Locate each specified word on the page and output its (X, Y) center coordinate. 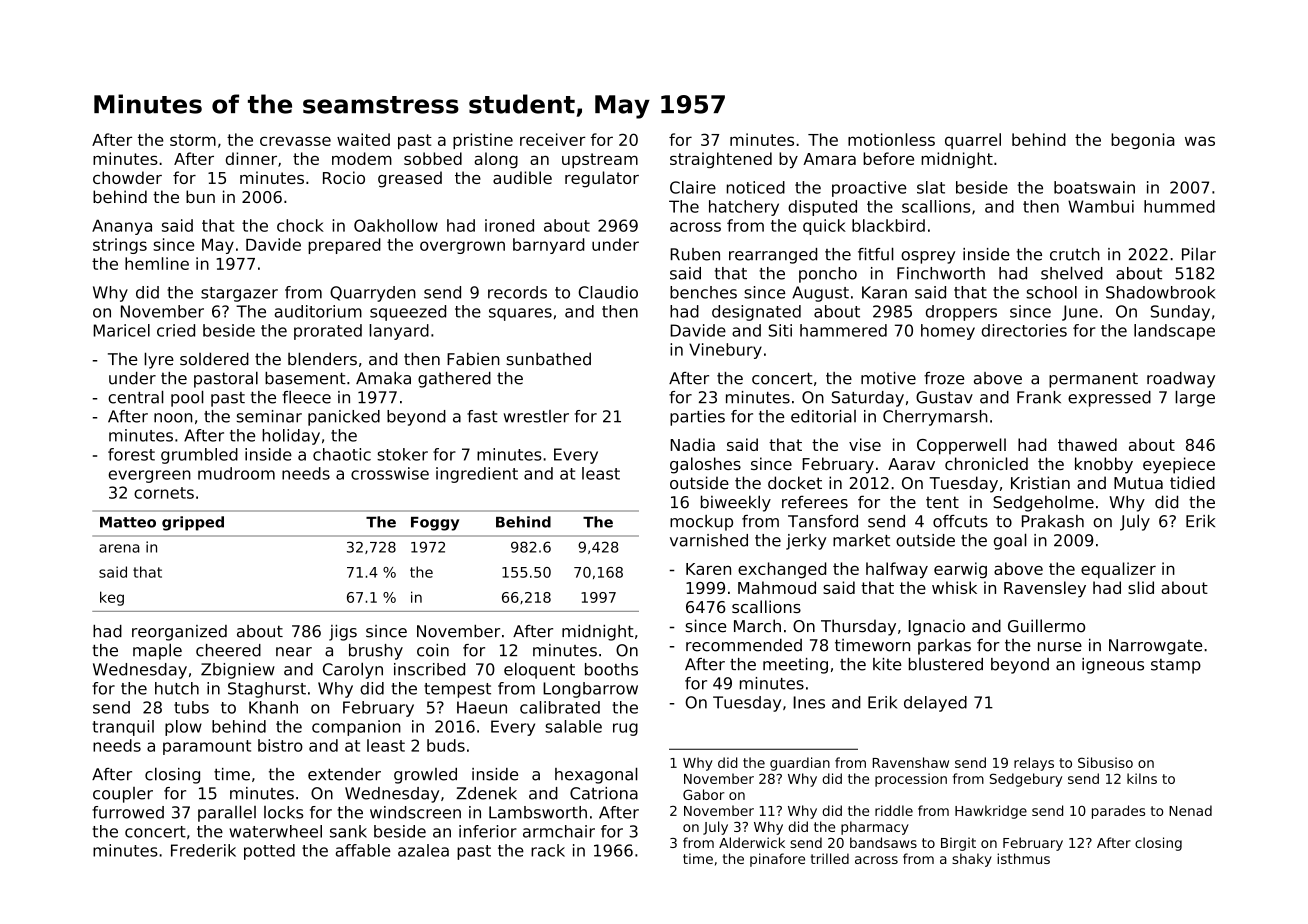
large (1195, 398)
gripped (193, 523)
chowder (127, 177)
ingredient (477, 475)
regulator (602, 179)
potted (269, 852)
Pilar (1199, 254)
